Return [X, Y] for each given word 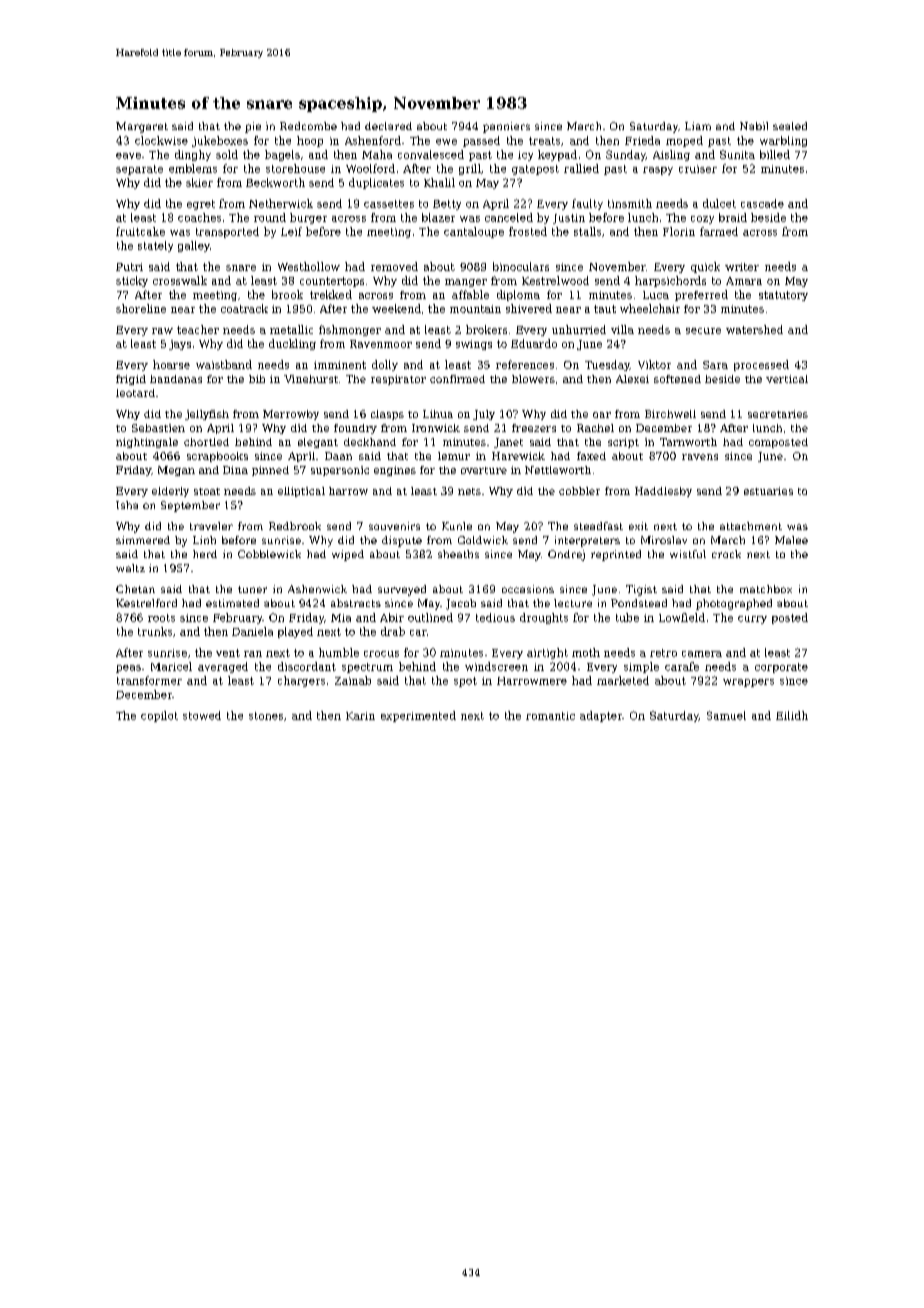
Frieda [642, 140]
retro [663, 653]
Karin [360, 716]
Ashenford [373, 140]
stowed [202, 715]
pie [253, 127]
